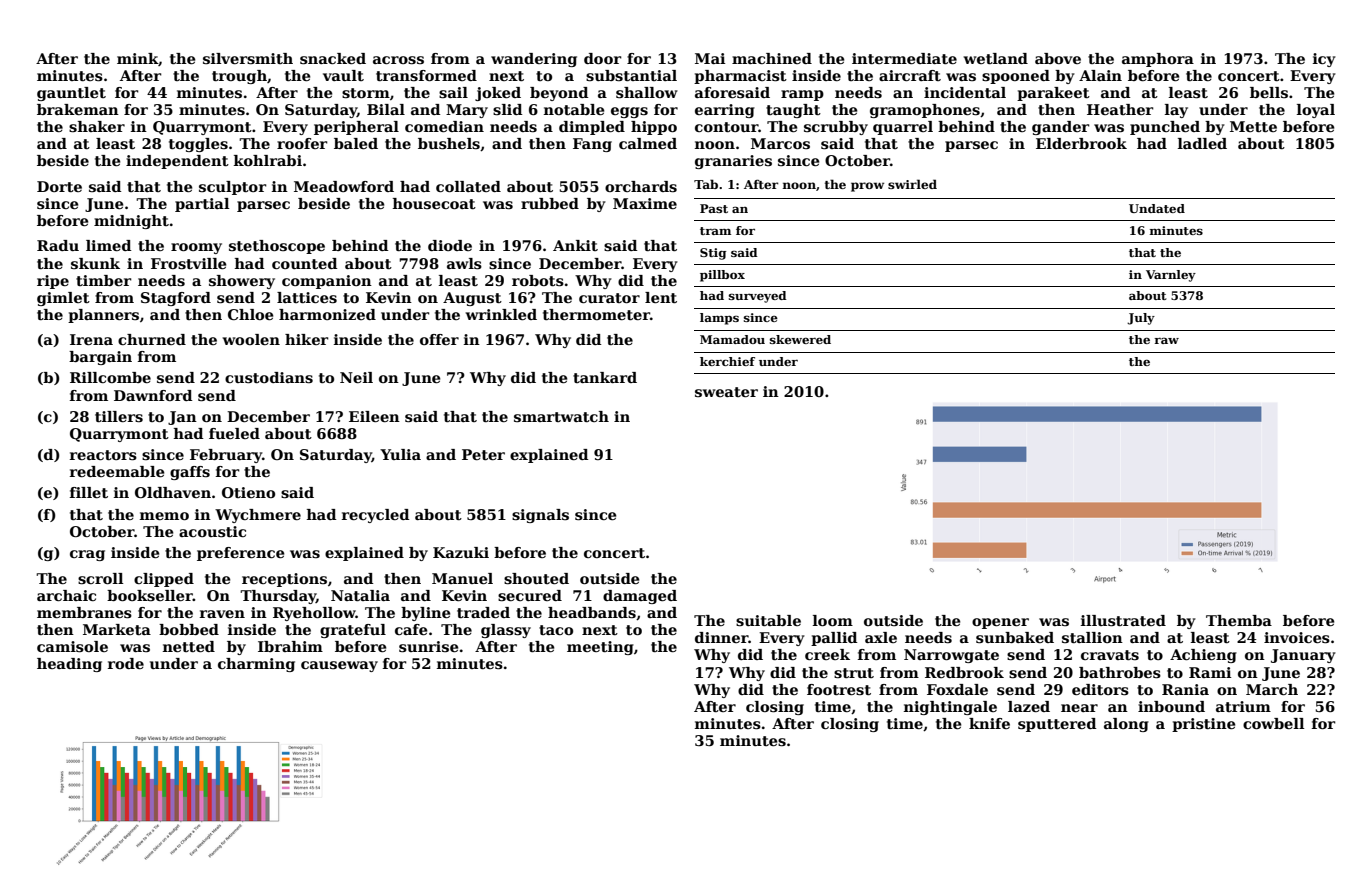 The width and height of the screenshot is (1372, 887). What do you see at coordinates (1171, 276) in the screenshot?
I see `Varnley` at bounding box center [1171, 276].
